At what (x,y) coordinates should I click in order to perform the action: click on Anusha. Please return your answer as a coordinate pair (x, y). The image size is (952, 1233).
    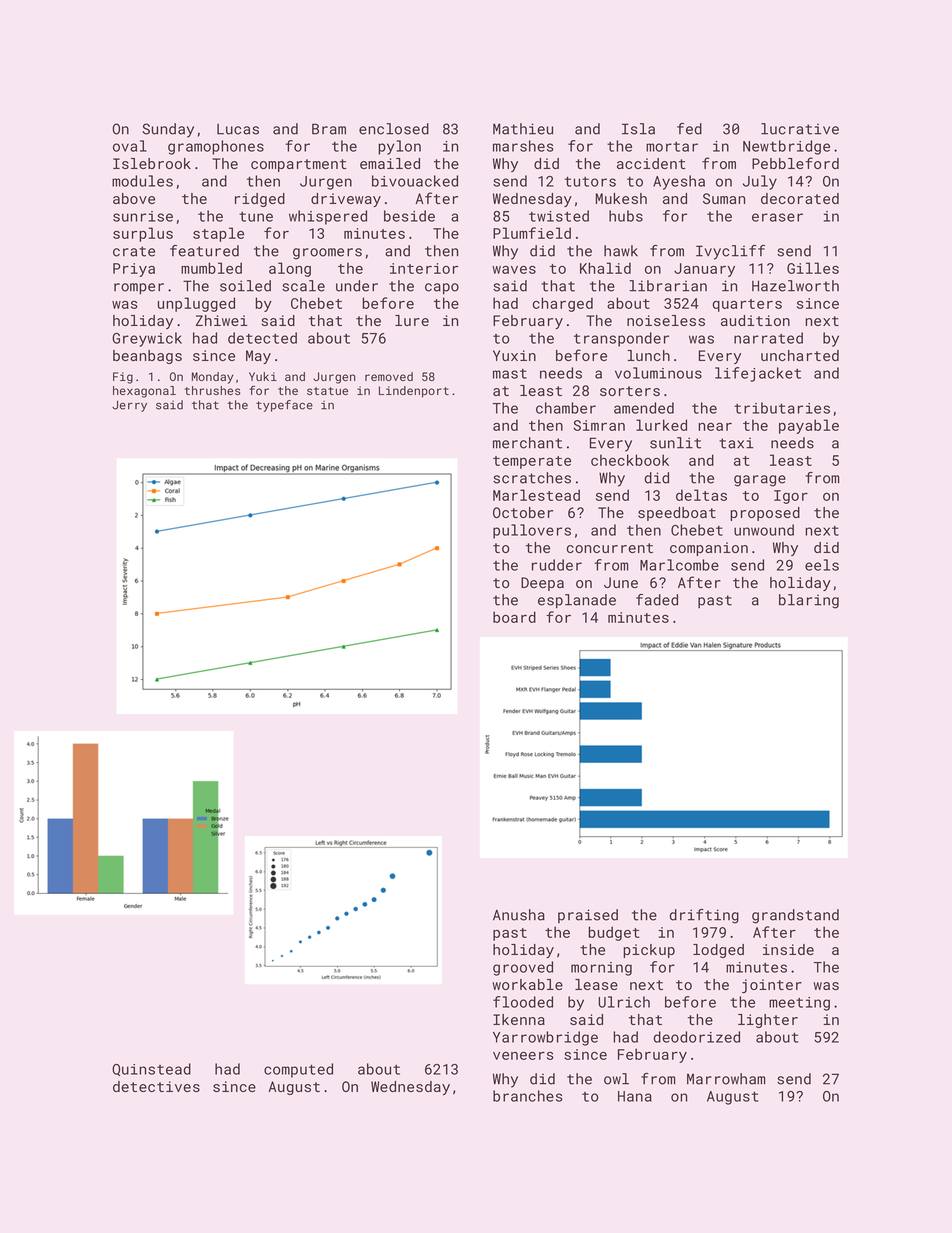
    Looking at the image, I should click on (519, 915).
